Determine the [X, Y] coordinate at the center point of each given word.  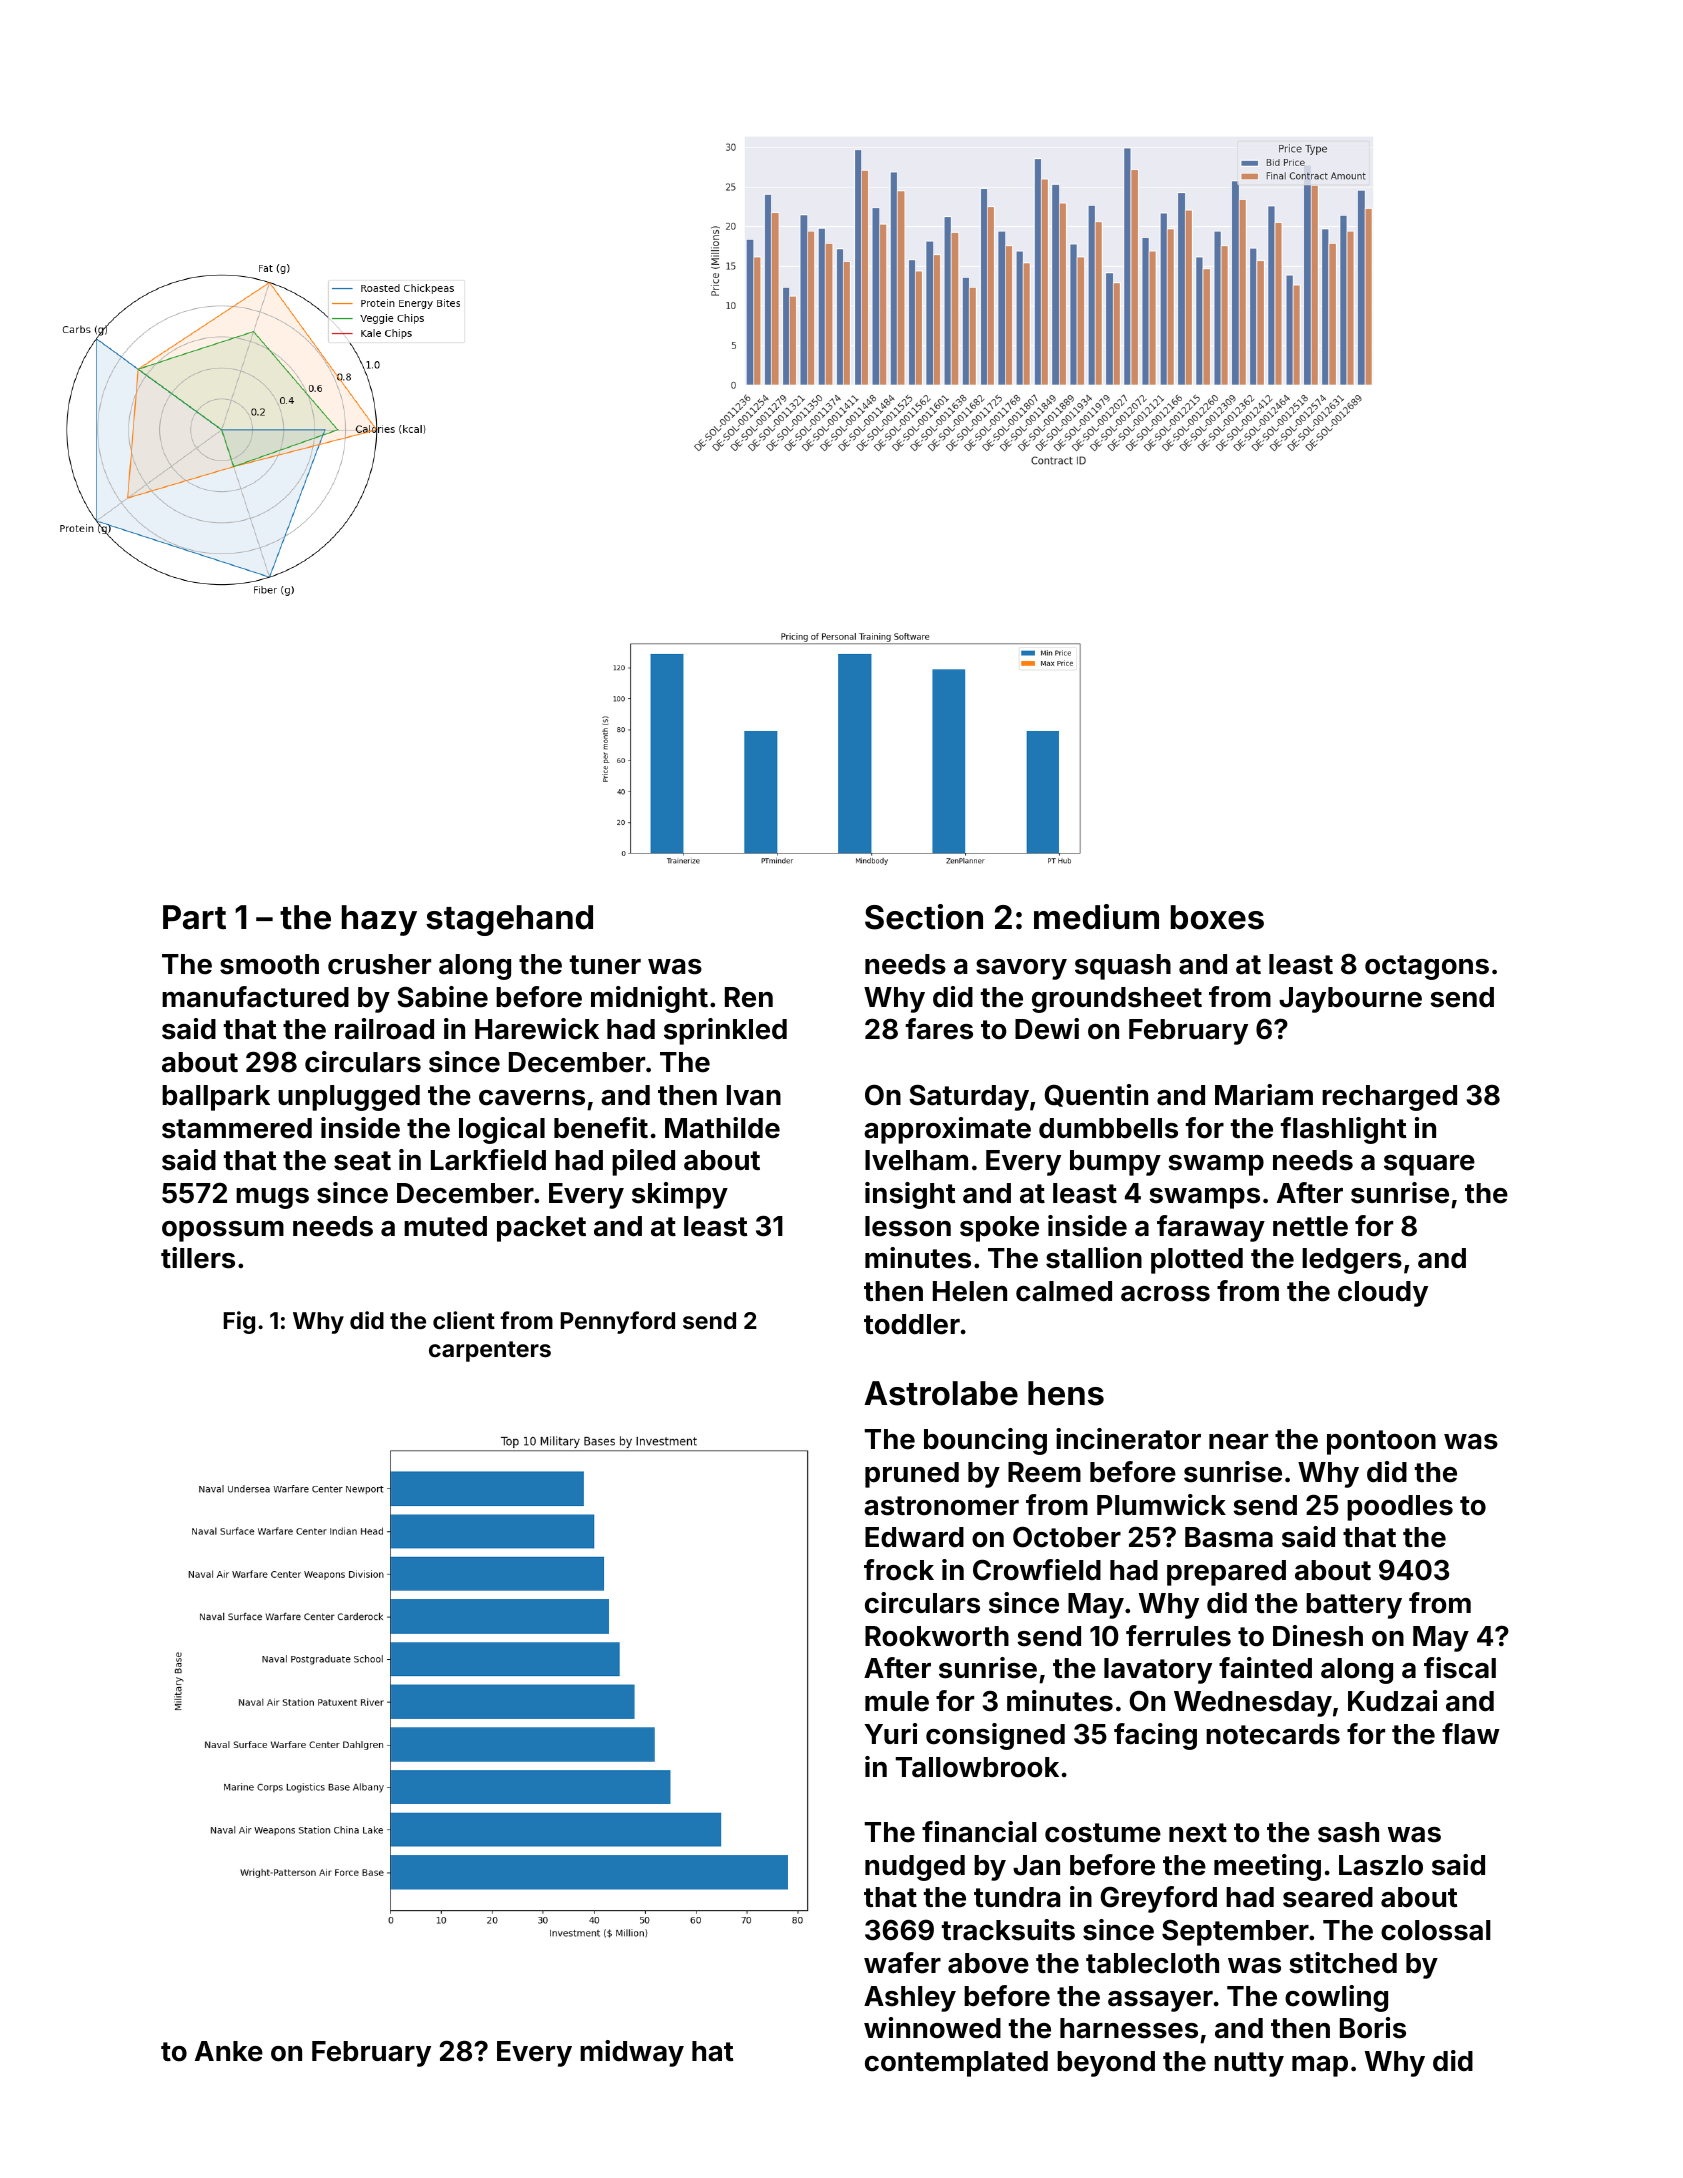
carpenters [490, 1351]
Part [194, 917]
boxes [1217, 917]
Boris [1373, 2028]
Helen [970, 1291]
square [1429, 1165]
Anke [229, 2051]
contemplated [956, 2064]
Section [924, 917]
